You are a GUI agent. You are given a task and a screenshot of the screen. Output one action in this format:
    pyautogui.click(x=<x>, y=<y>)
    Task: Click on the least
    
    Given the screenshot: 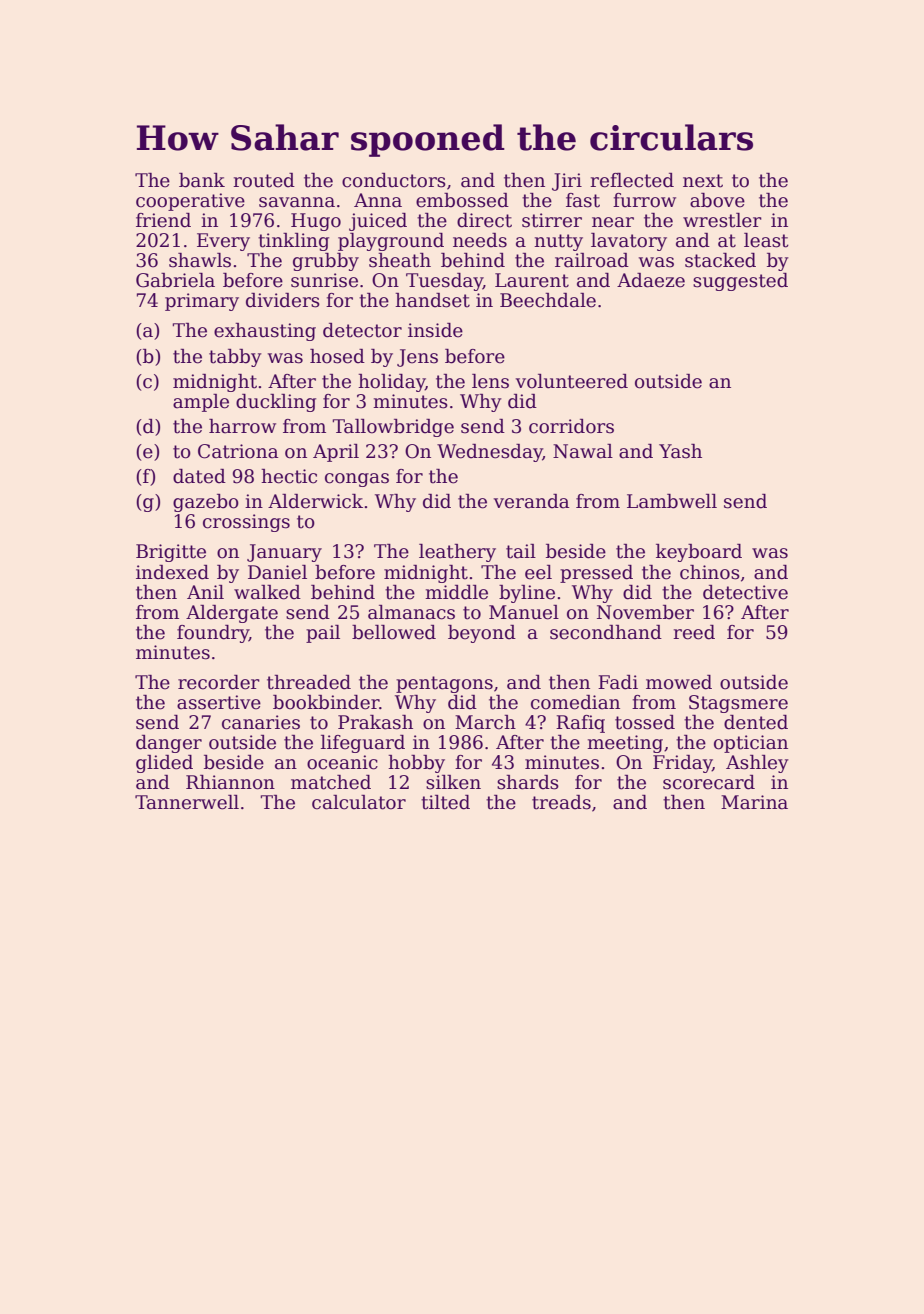 What is the action you would take?
    pyautogui.click(x=766, y=240)
